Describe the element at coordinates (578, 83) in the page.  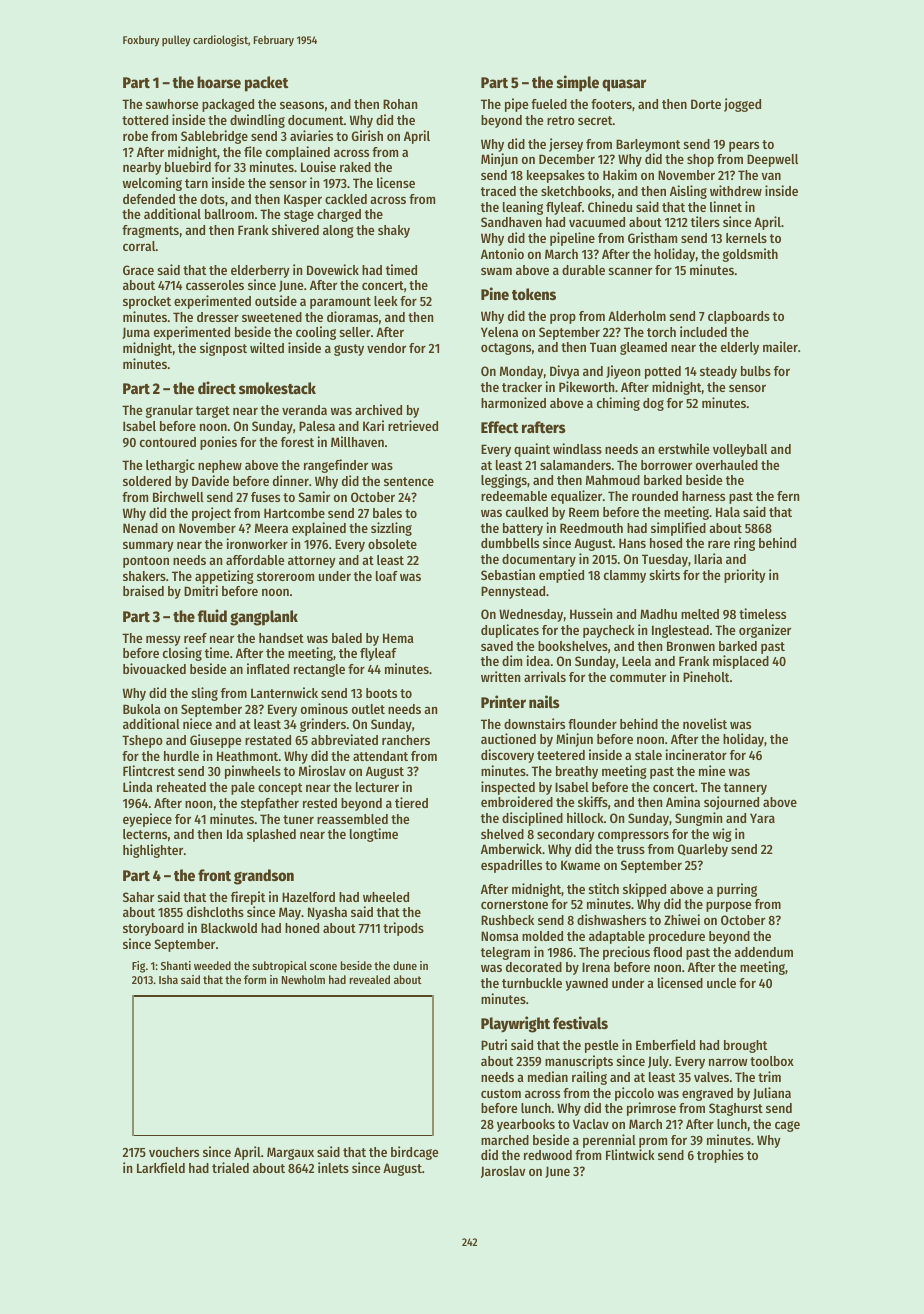
I see `simple` at that location.
